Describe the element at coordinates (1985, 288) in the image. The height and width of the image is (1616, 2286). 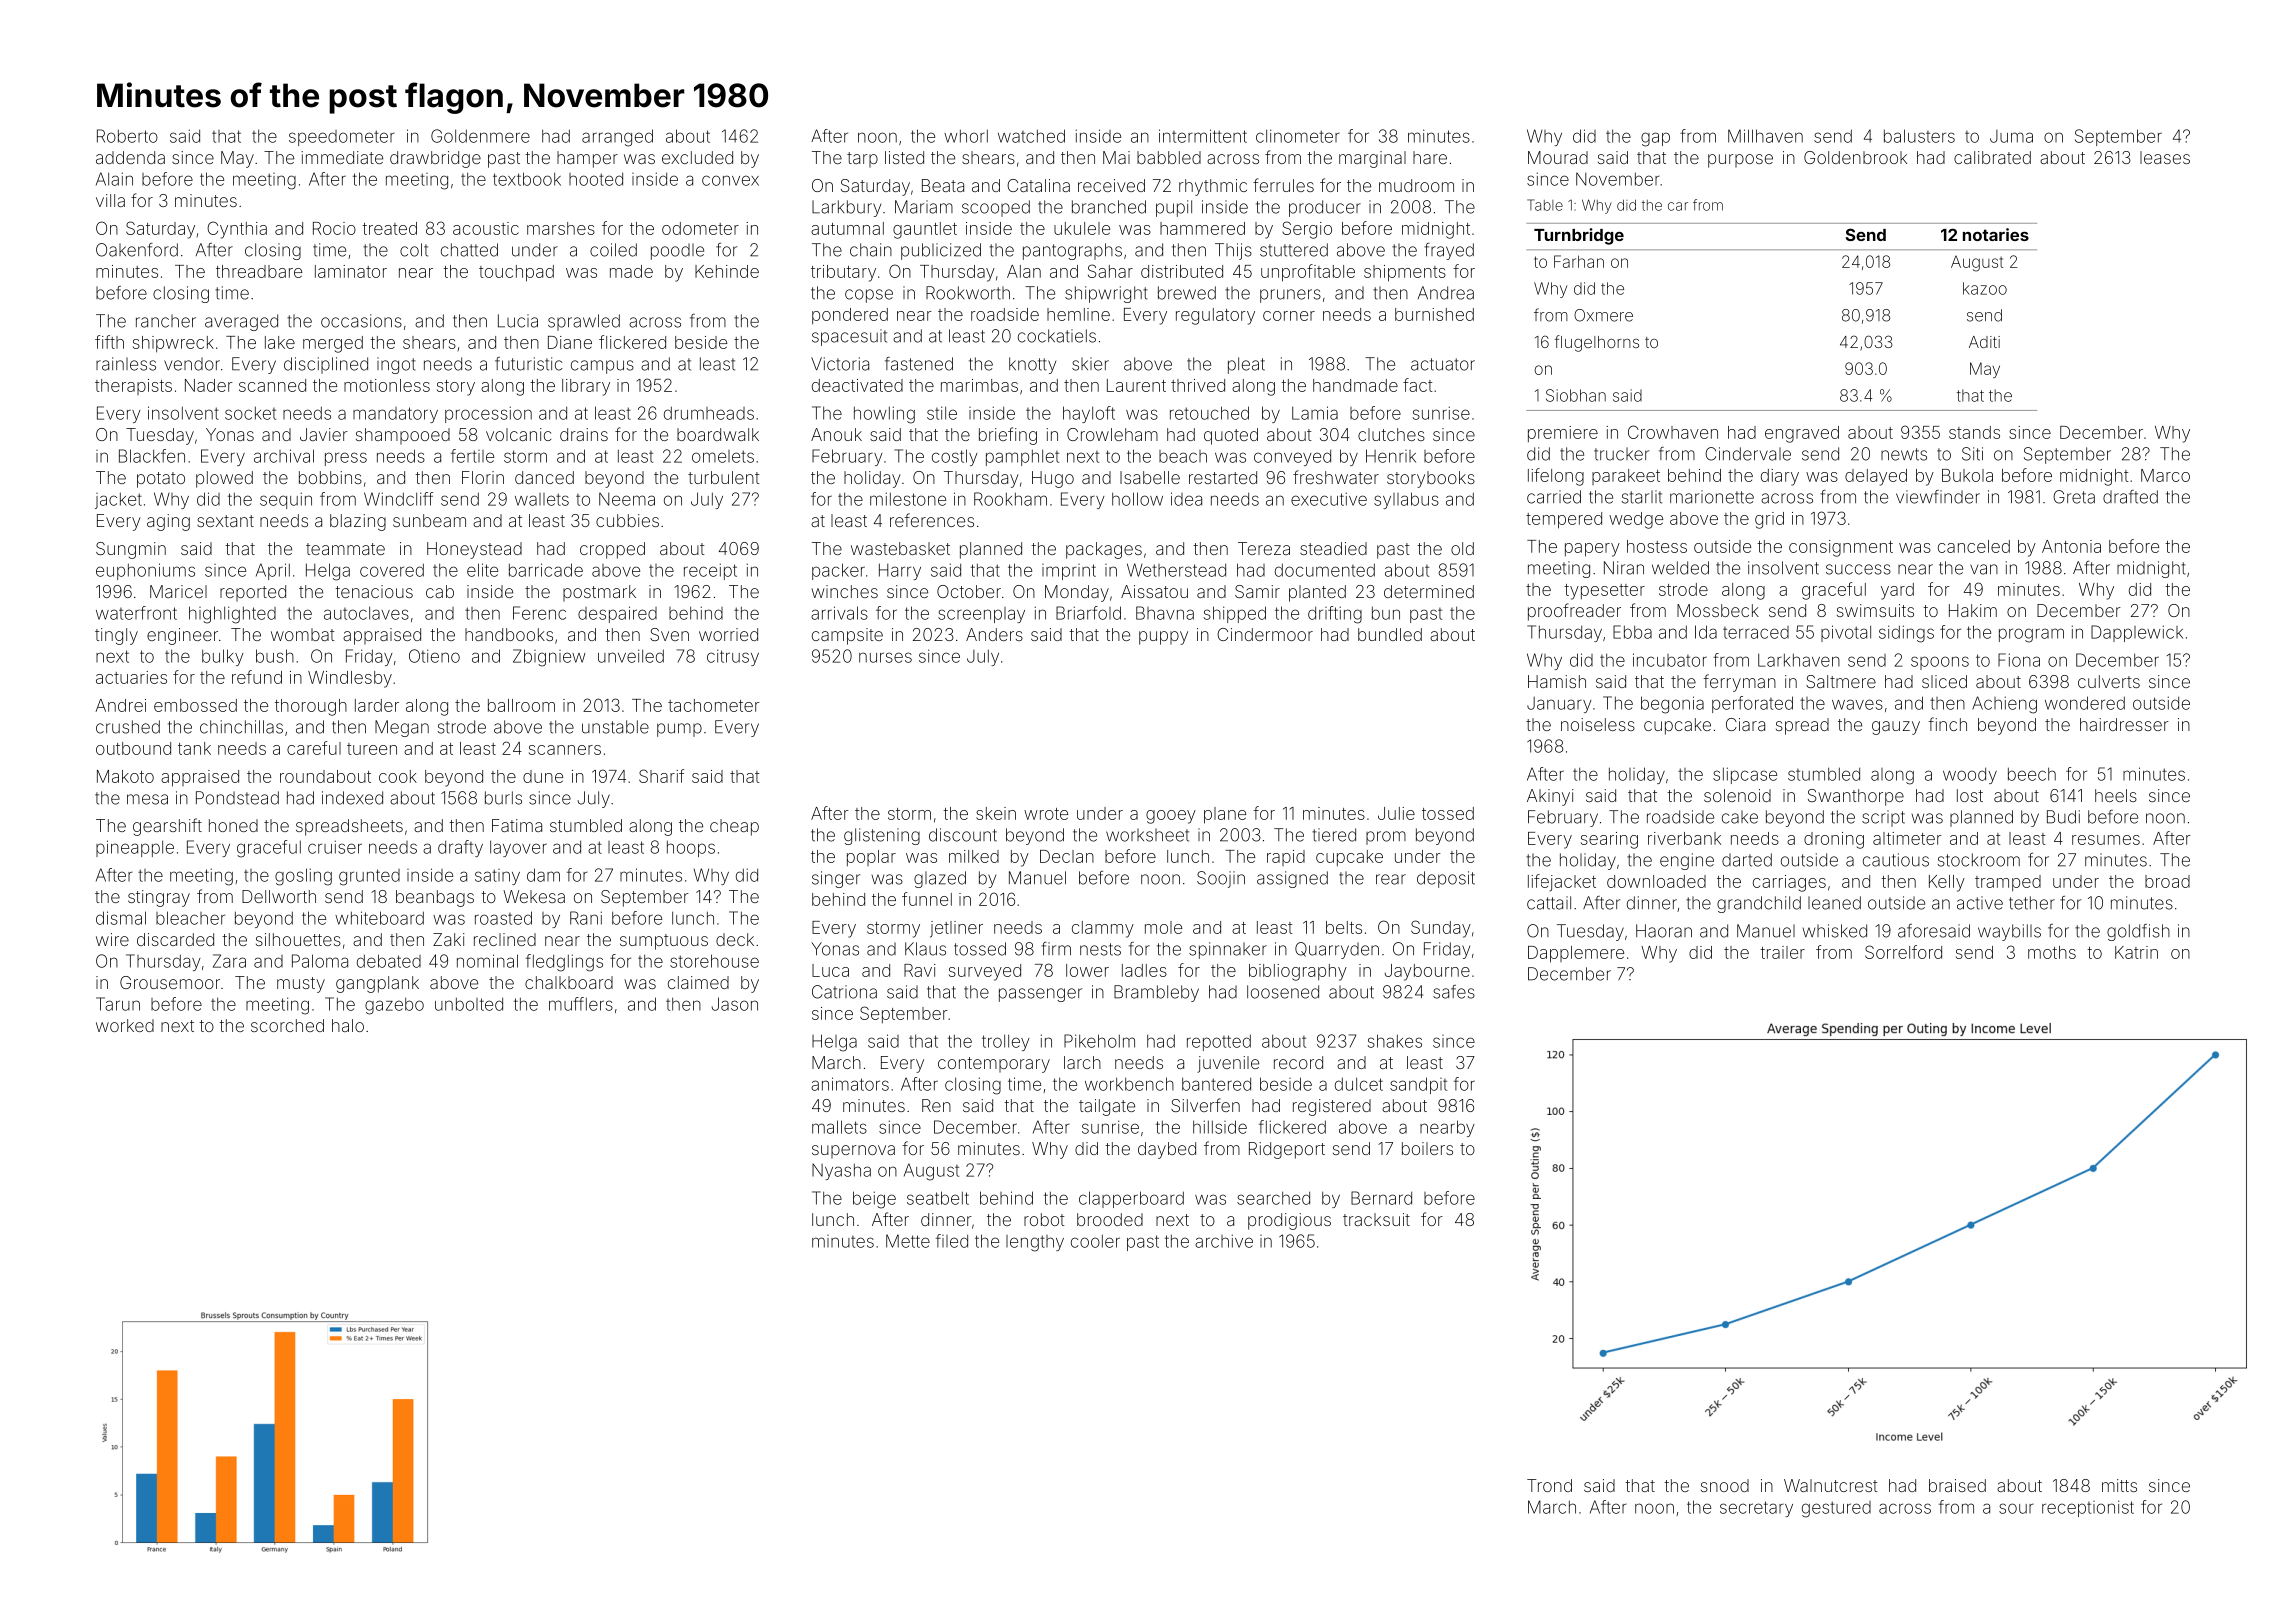
I see `kazoo` at that location.
